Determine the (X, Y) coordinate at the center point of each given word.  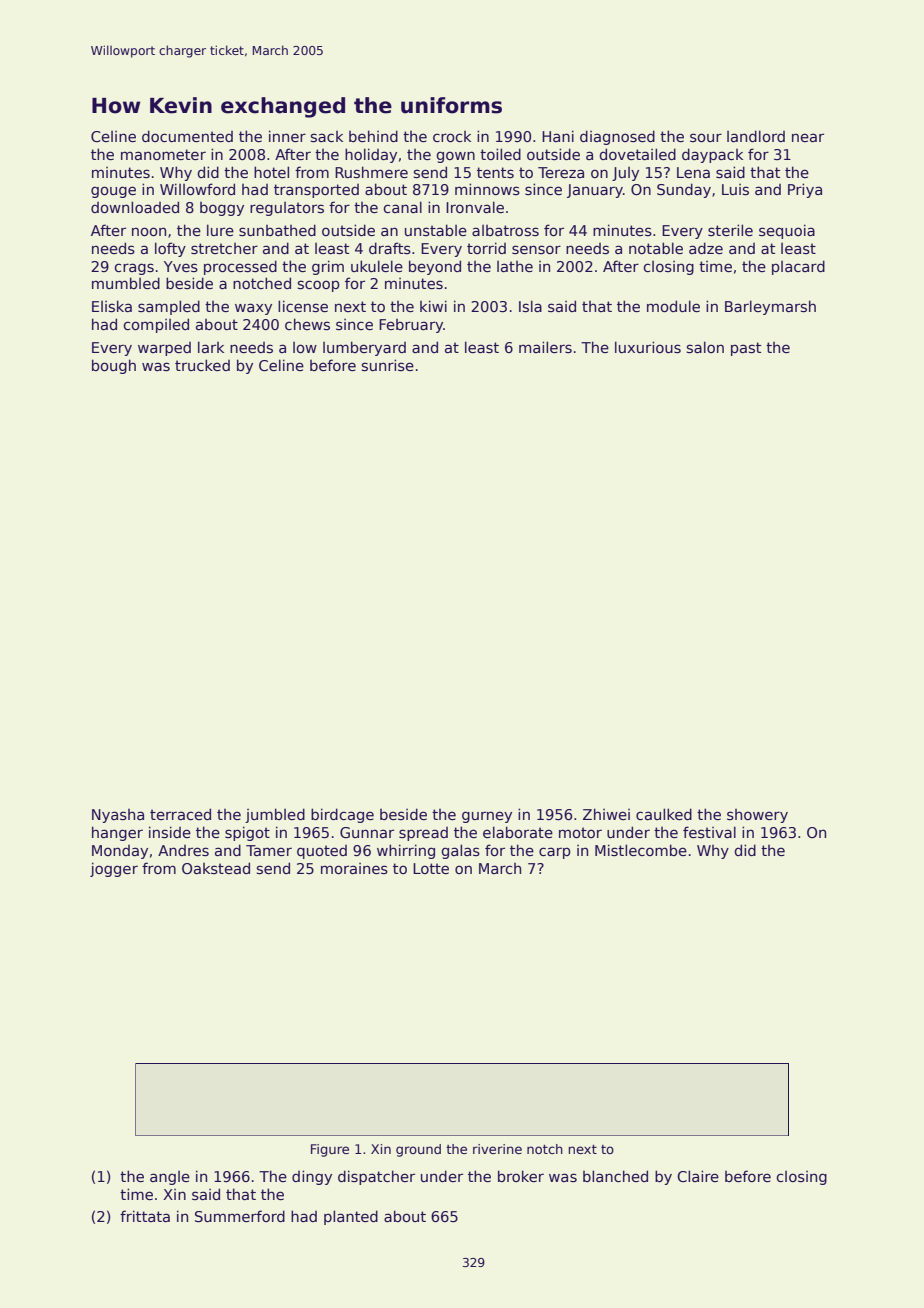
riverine (497, 1149)
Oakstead (216, 868)
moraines (354, 868)
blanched (615, 1176)
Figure (330, 1150)
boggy (222, 209)
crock (452, 136)
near (808, 137)
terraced (180, 814)
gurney (487, 817)
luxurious (648, 347)
